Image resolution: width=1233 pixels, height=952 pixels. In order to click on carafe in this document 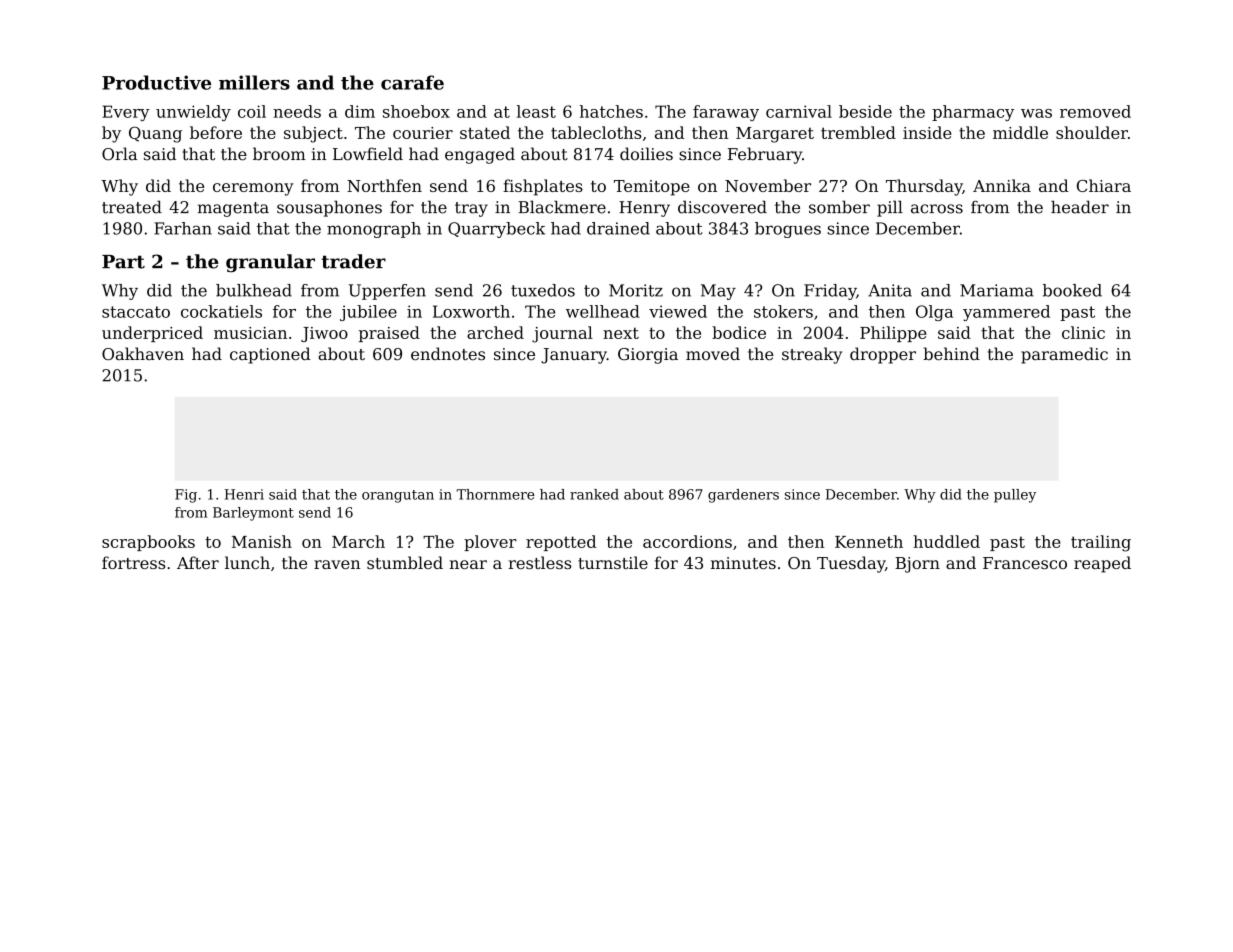, I will do `click(412, 82)`.
